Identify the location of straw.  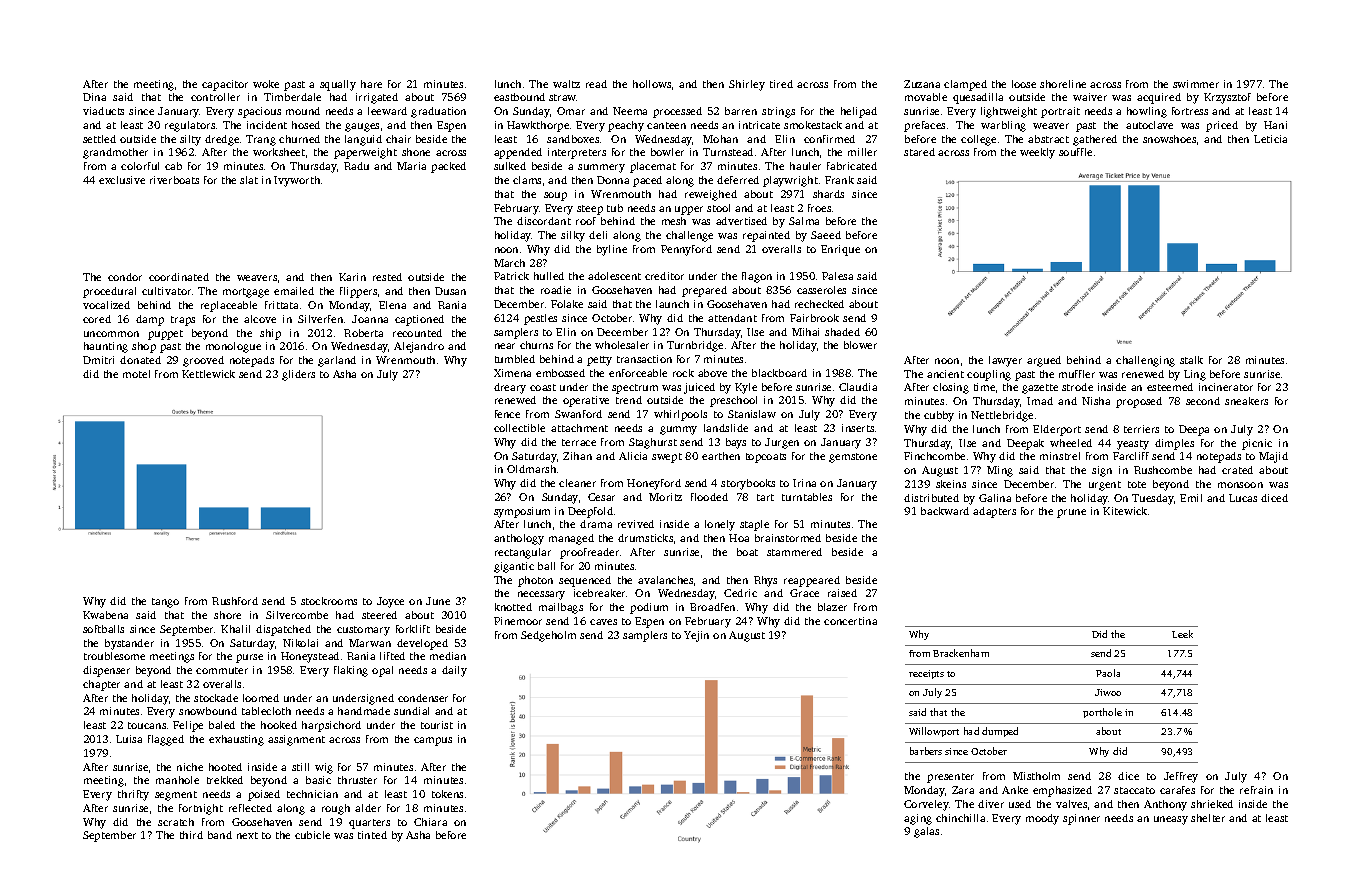
(563, 97).
